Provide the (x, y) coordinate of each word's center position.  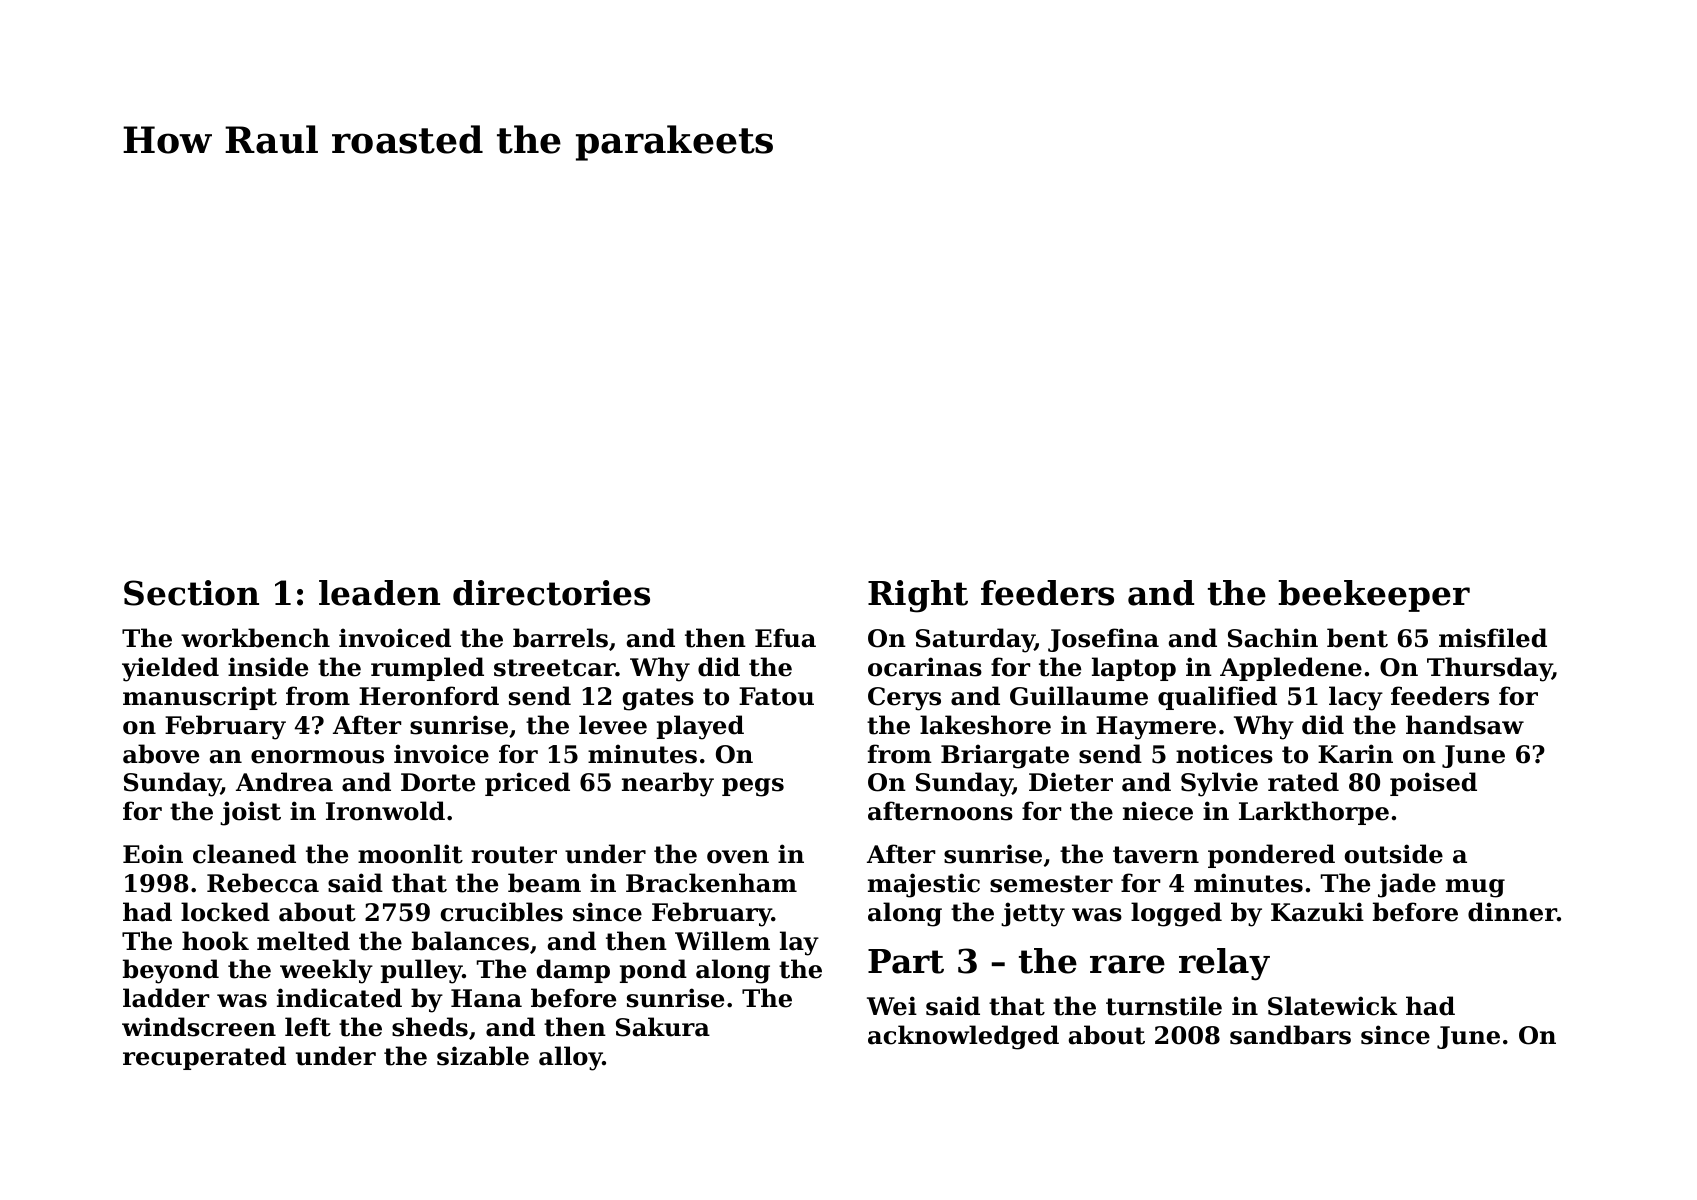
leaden (379, 593)
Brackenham (711, 883)
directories (551, 593)
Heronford (429, 696)
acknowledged (963, 1037)
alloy (571, 1058)
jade (1407, 885)
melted (303, 941)
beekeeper (1374, 596)
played (700, 727)
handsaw (1465, 725)
